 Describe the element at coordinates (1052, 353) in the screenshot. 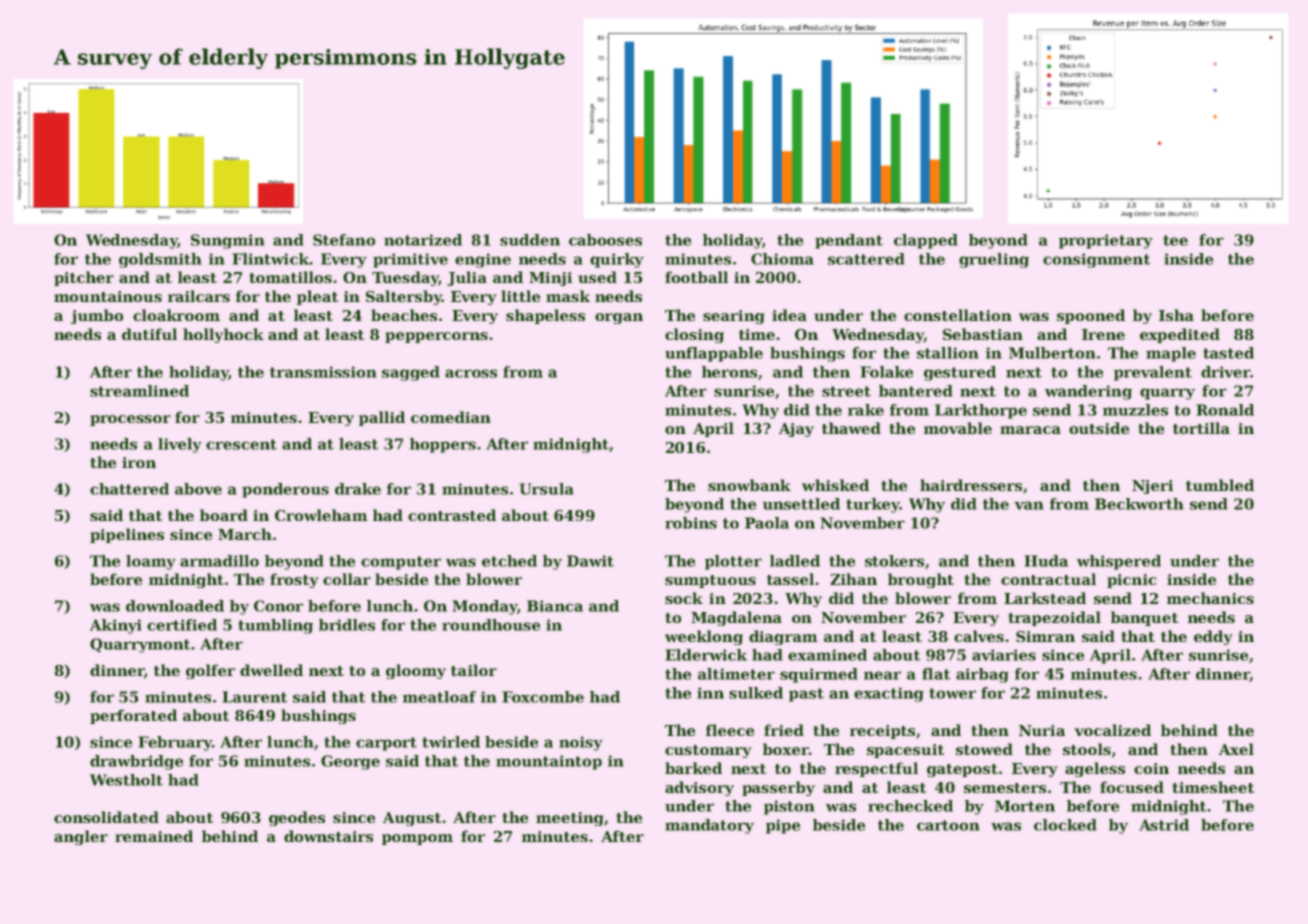

I see `Mulberton` at that location.
